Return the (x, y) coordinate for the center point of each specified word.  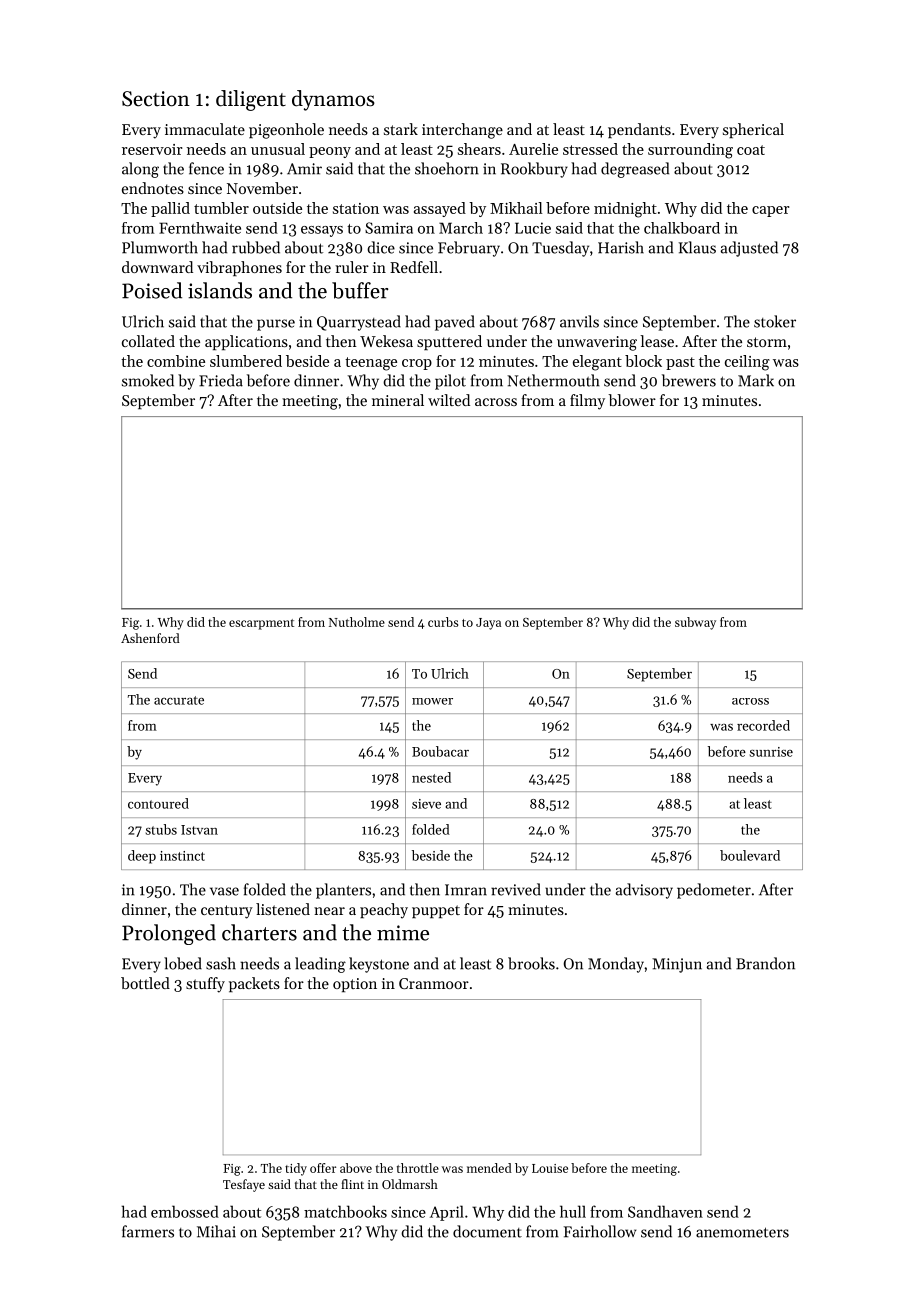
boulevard (750, 855)
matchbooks (345, 1211)
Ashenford (150, 638)
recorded (763, 725)
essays (322, 231)
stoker (775, 321)
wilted (449, 400)
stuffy (205, 985)
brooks (531, 963)
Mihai (216, 1231)
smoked (148, 380)
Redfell (414, 267)
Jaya (488, 624)
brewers (689, 380)
